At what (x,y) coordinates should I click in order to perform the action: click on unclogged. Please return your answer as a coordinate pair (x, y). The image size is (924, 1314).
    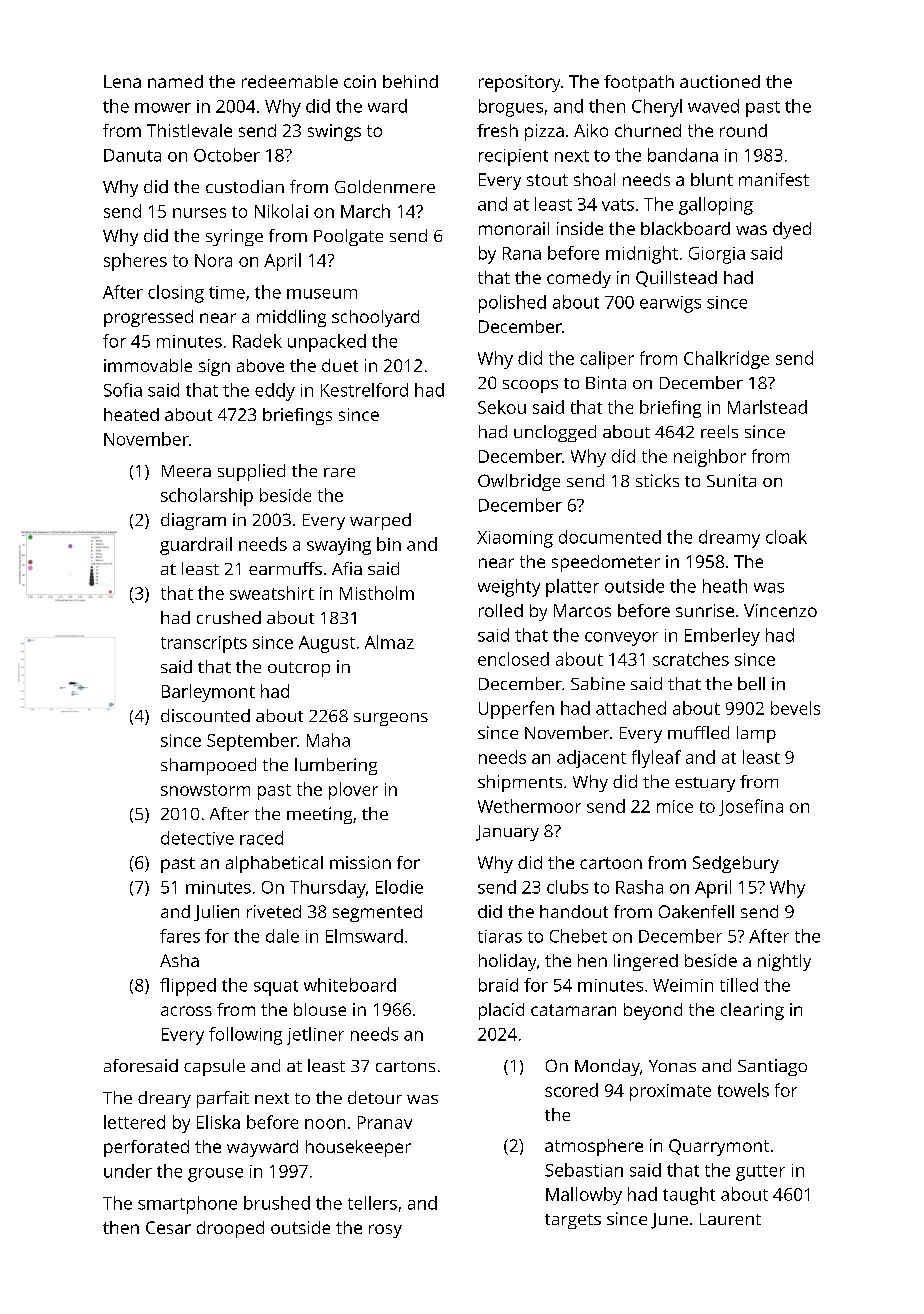
    Looking at the image, I should click on (555, 433).
